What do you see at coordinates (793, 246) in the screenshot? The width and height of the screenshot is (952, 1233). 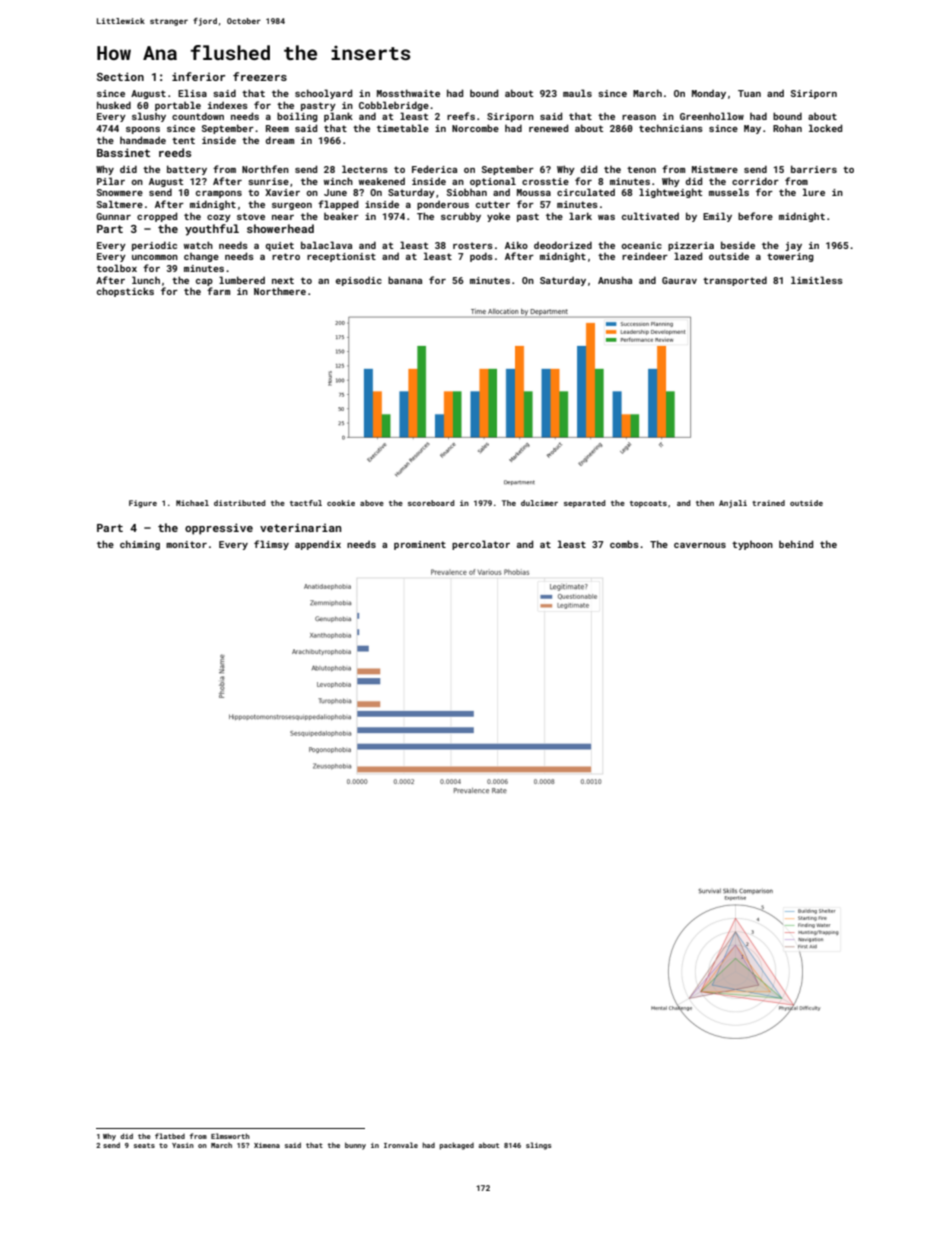 I see `jay` at bounding box center [793, 246].
